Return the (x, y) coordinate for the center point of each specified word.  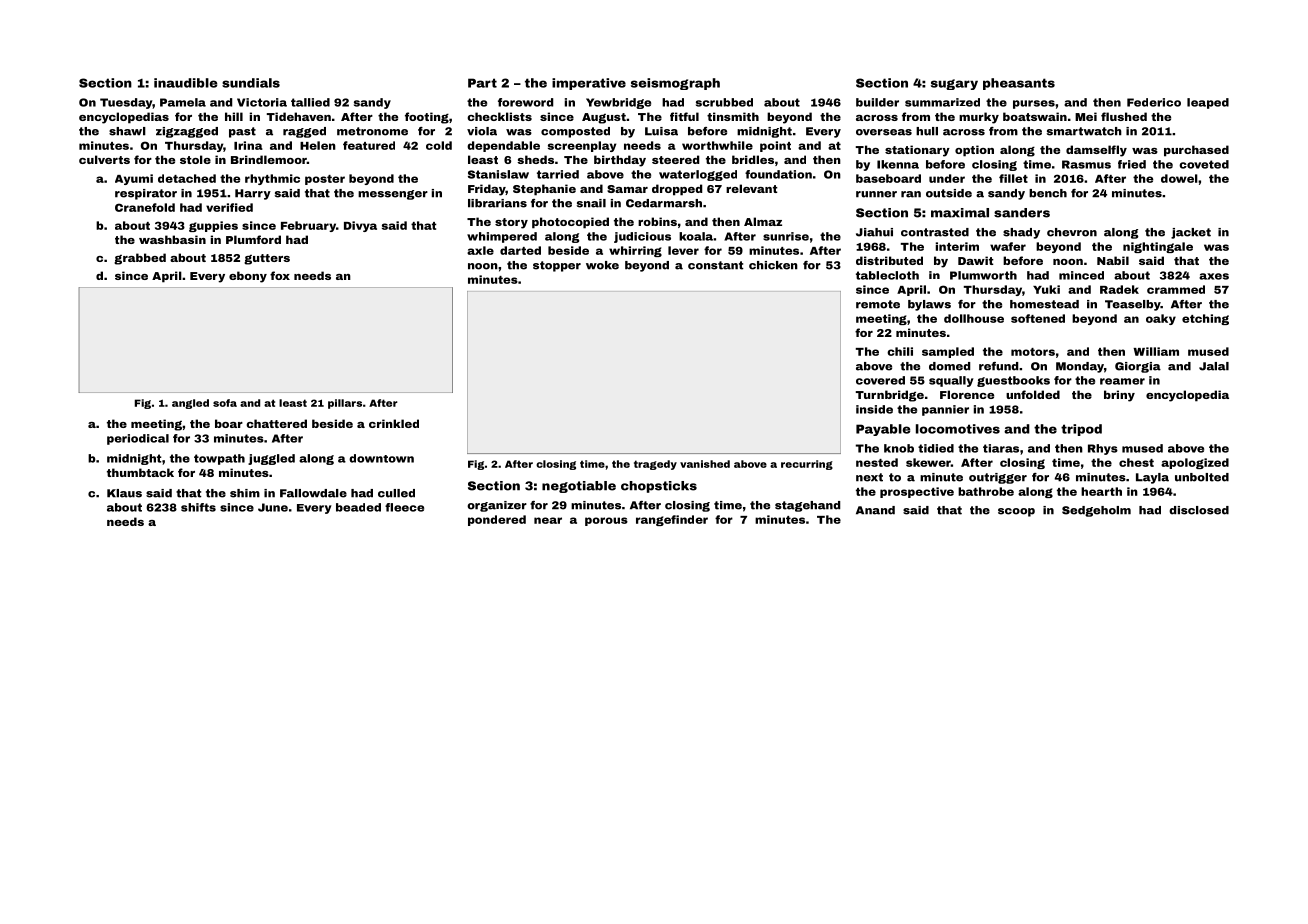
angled (190, 404)
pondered (497, 520)
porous (606, 521)
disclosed (1199, 510)
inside (874, 409)
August (604, 118)
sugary (954, 84)
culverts (104, 159)
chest (1136, 462)
